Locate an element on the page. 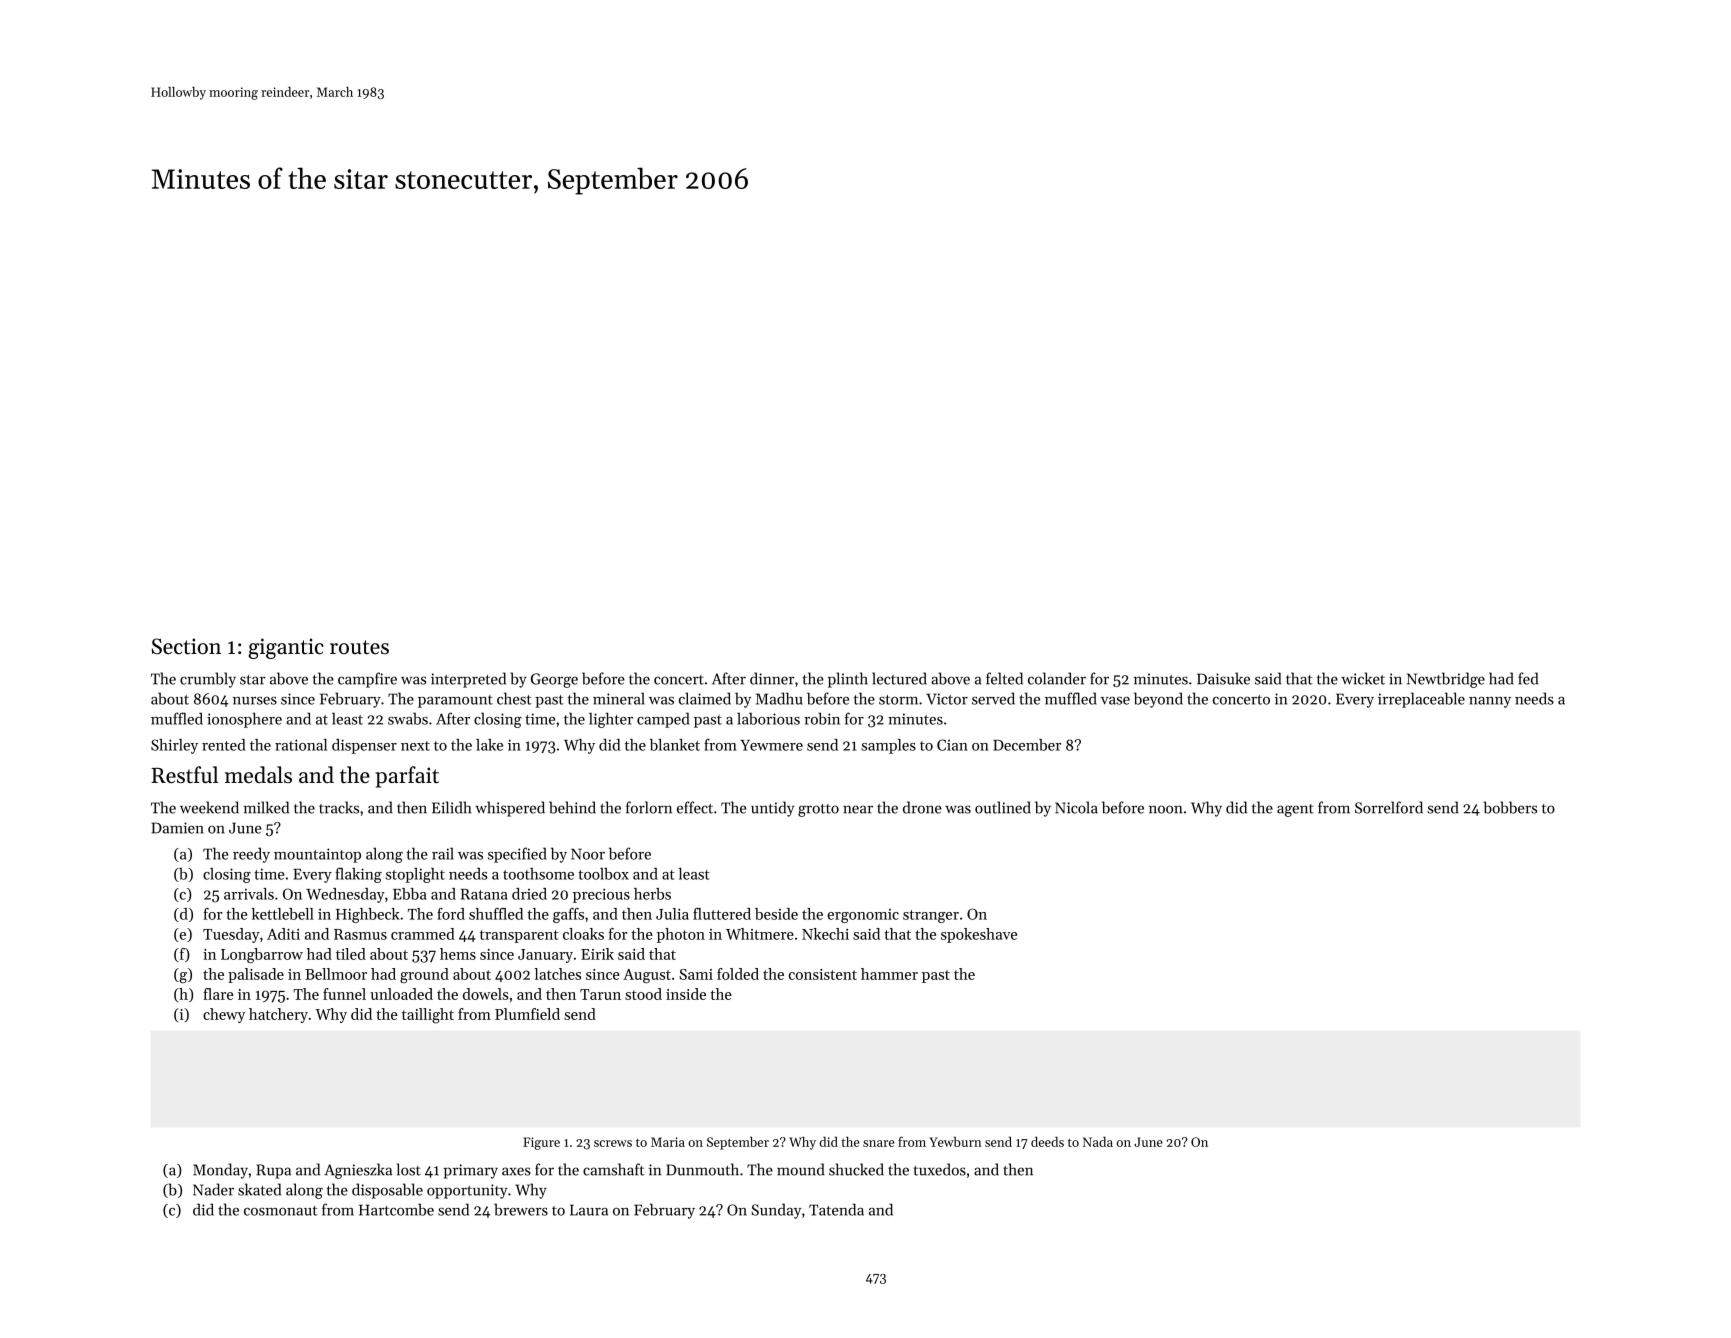 The image size is (1731, 1338). lectured is located at coordinates (899, 678).
